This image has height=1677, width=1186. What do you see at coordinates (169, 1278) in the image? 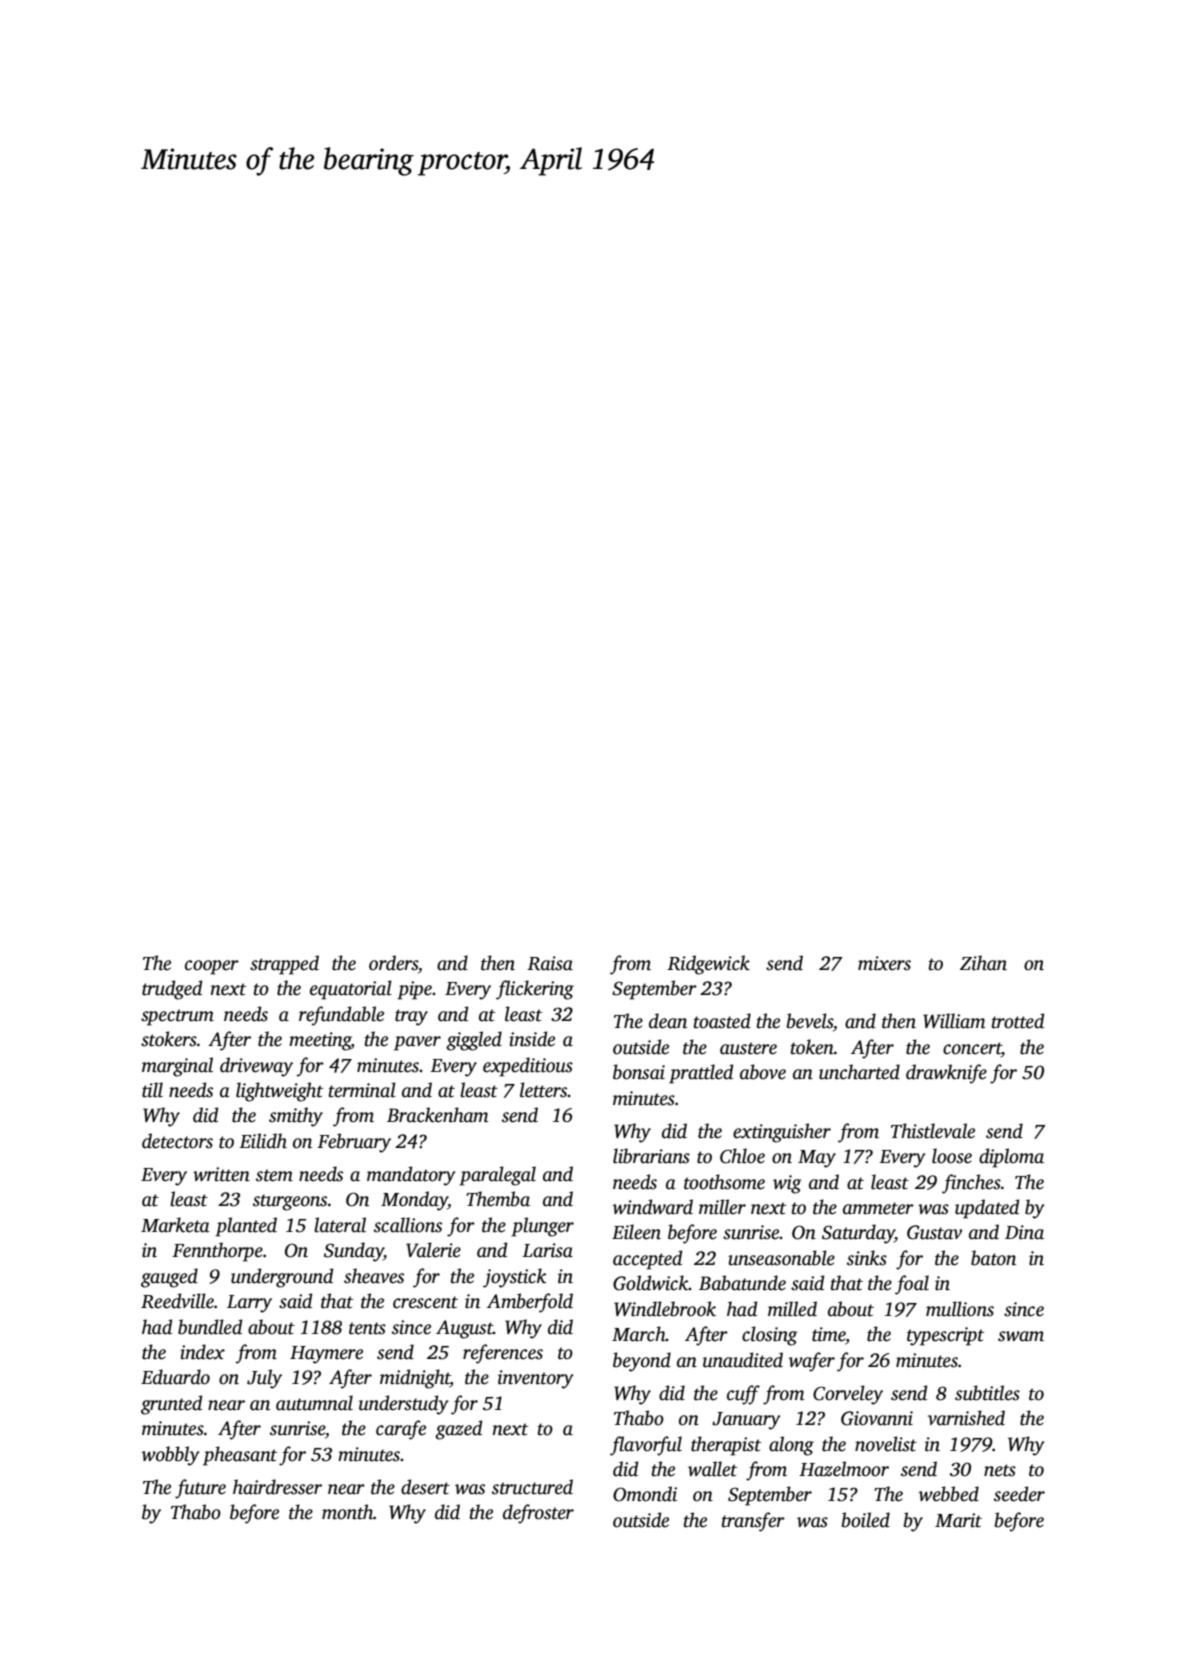
I see `gauged` at bounding box center [169, 1278].
